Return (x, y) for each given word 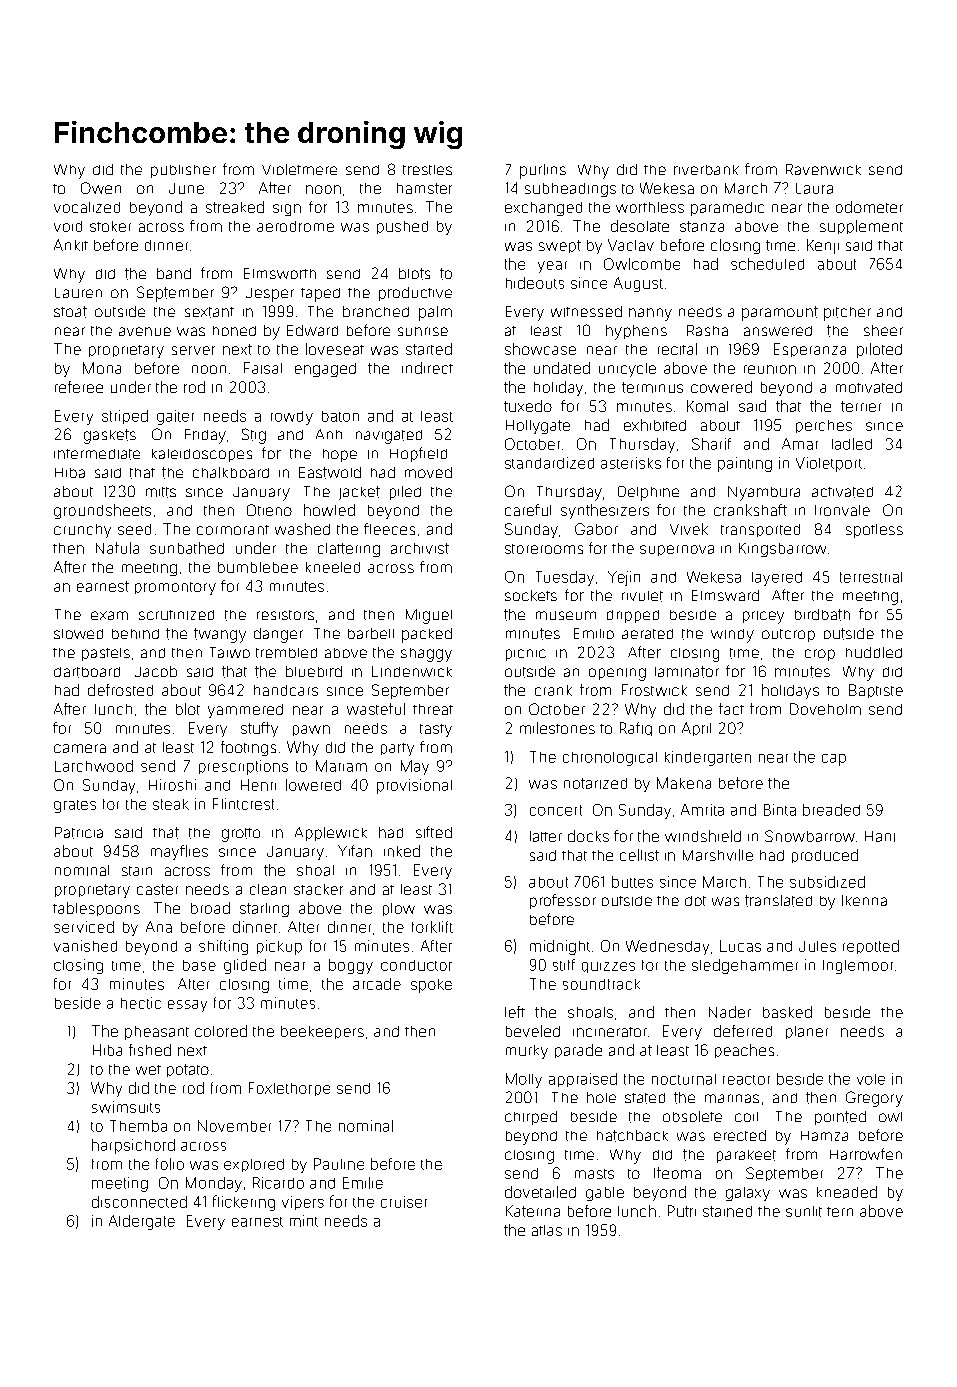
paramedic (727, 209)
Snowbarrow (810, 836)
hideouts (535, 283)
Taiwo (230, 652)
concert (556, 810)
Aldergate (142, 1222)
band (174, 273)
